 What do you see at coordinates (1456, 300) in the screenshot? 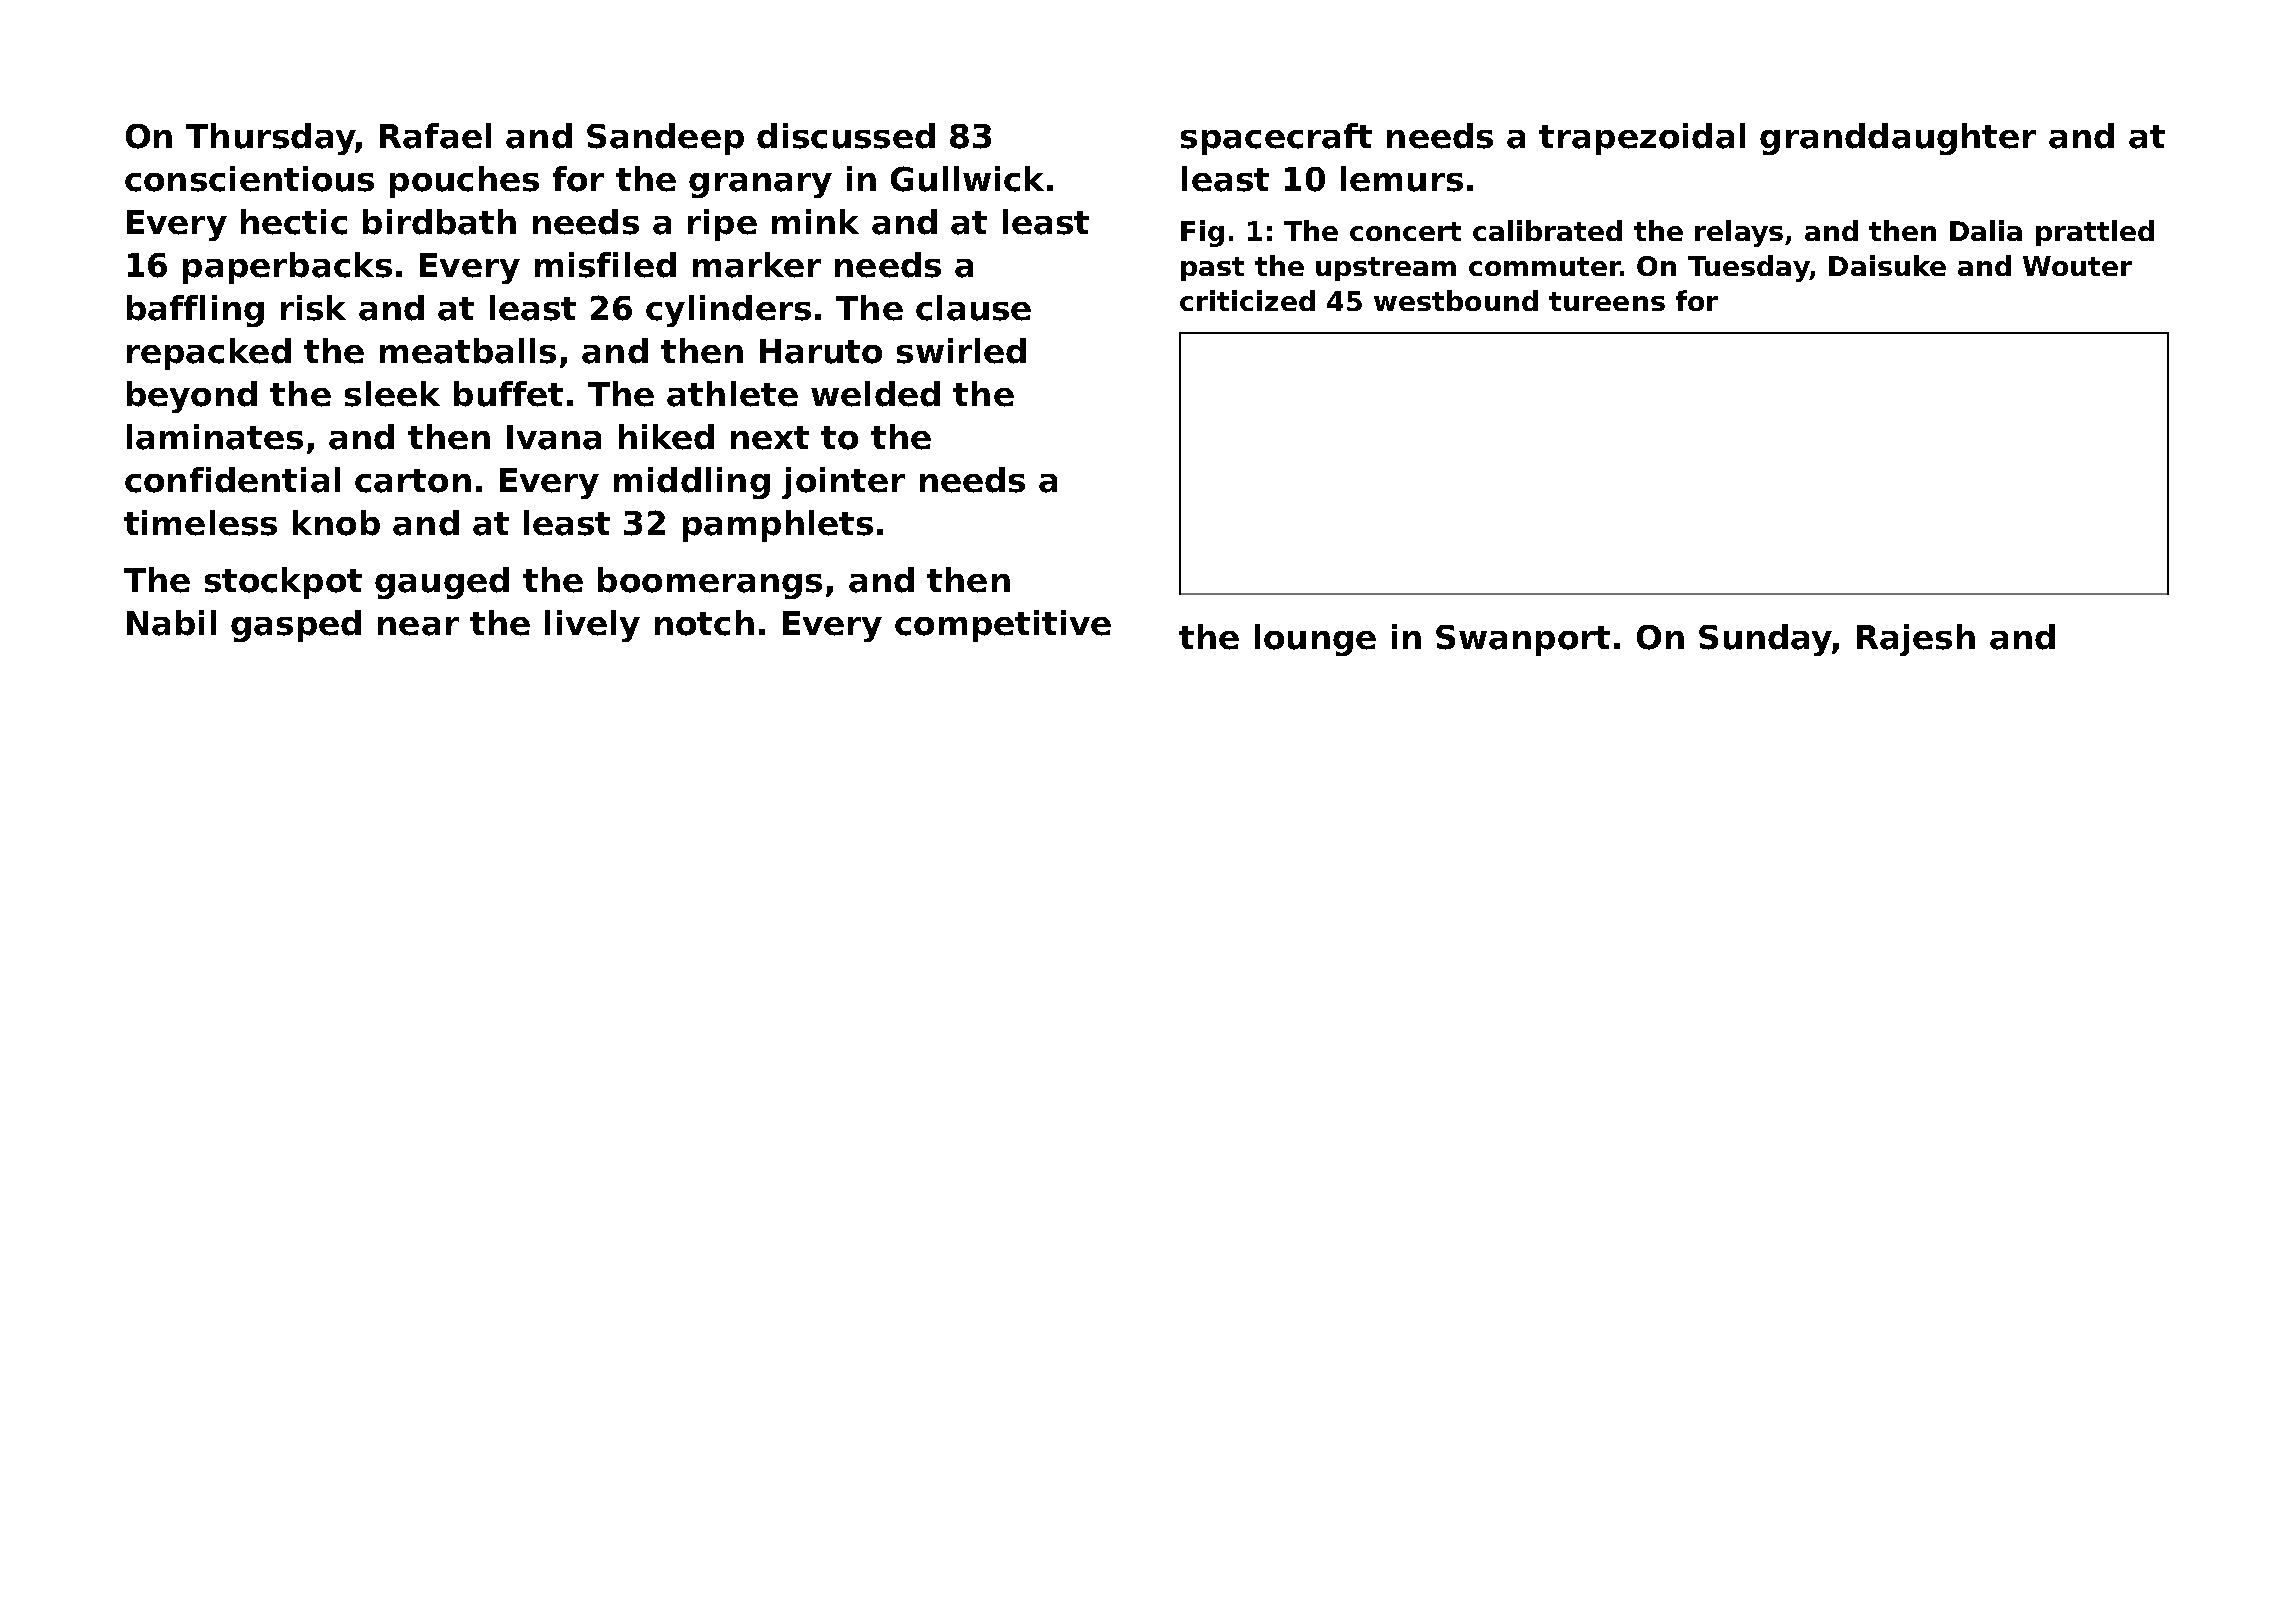
I see `westbound` at bounding box center [1456, 300].
